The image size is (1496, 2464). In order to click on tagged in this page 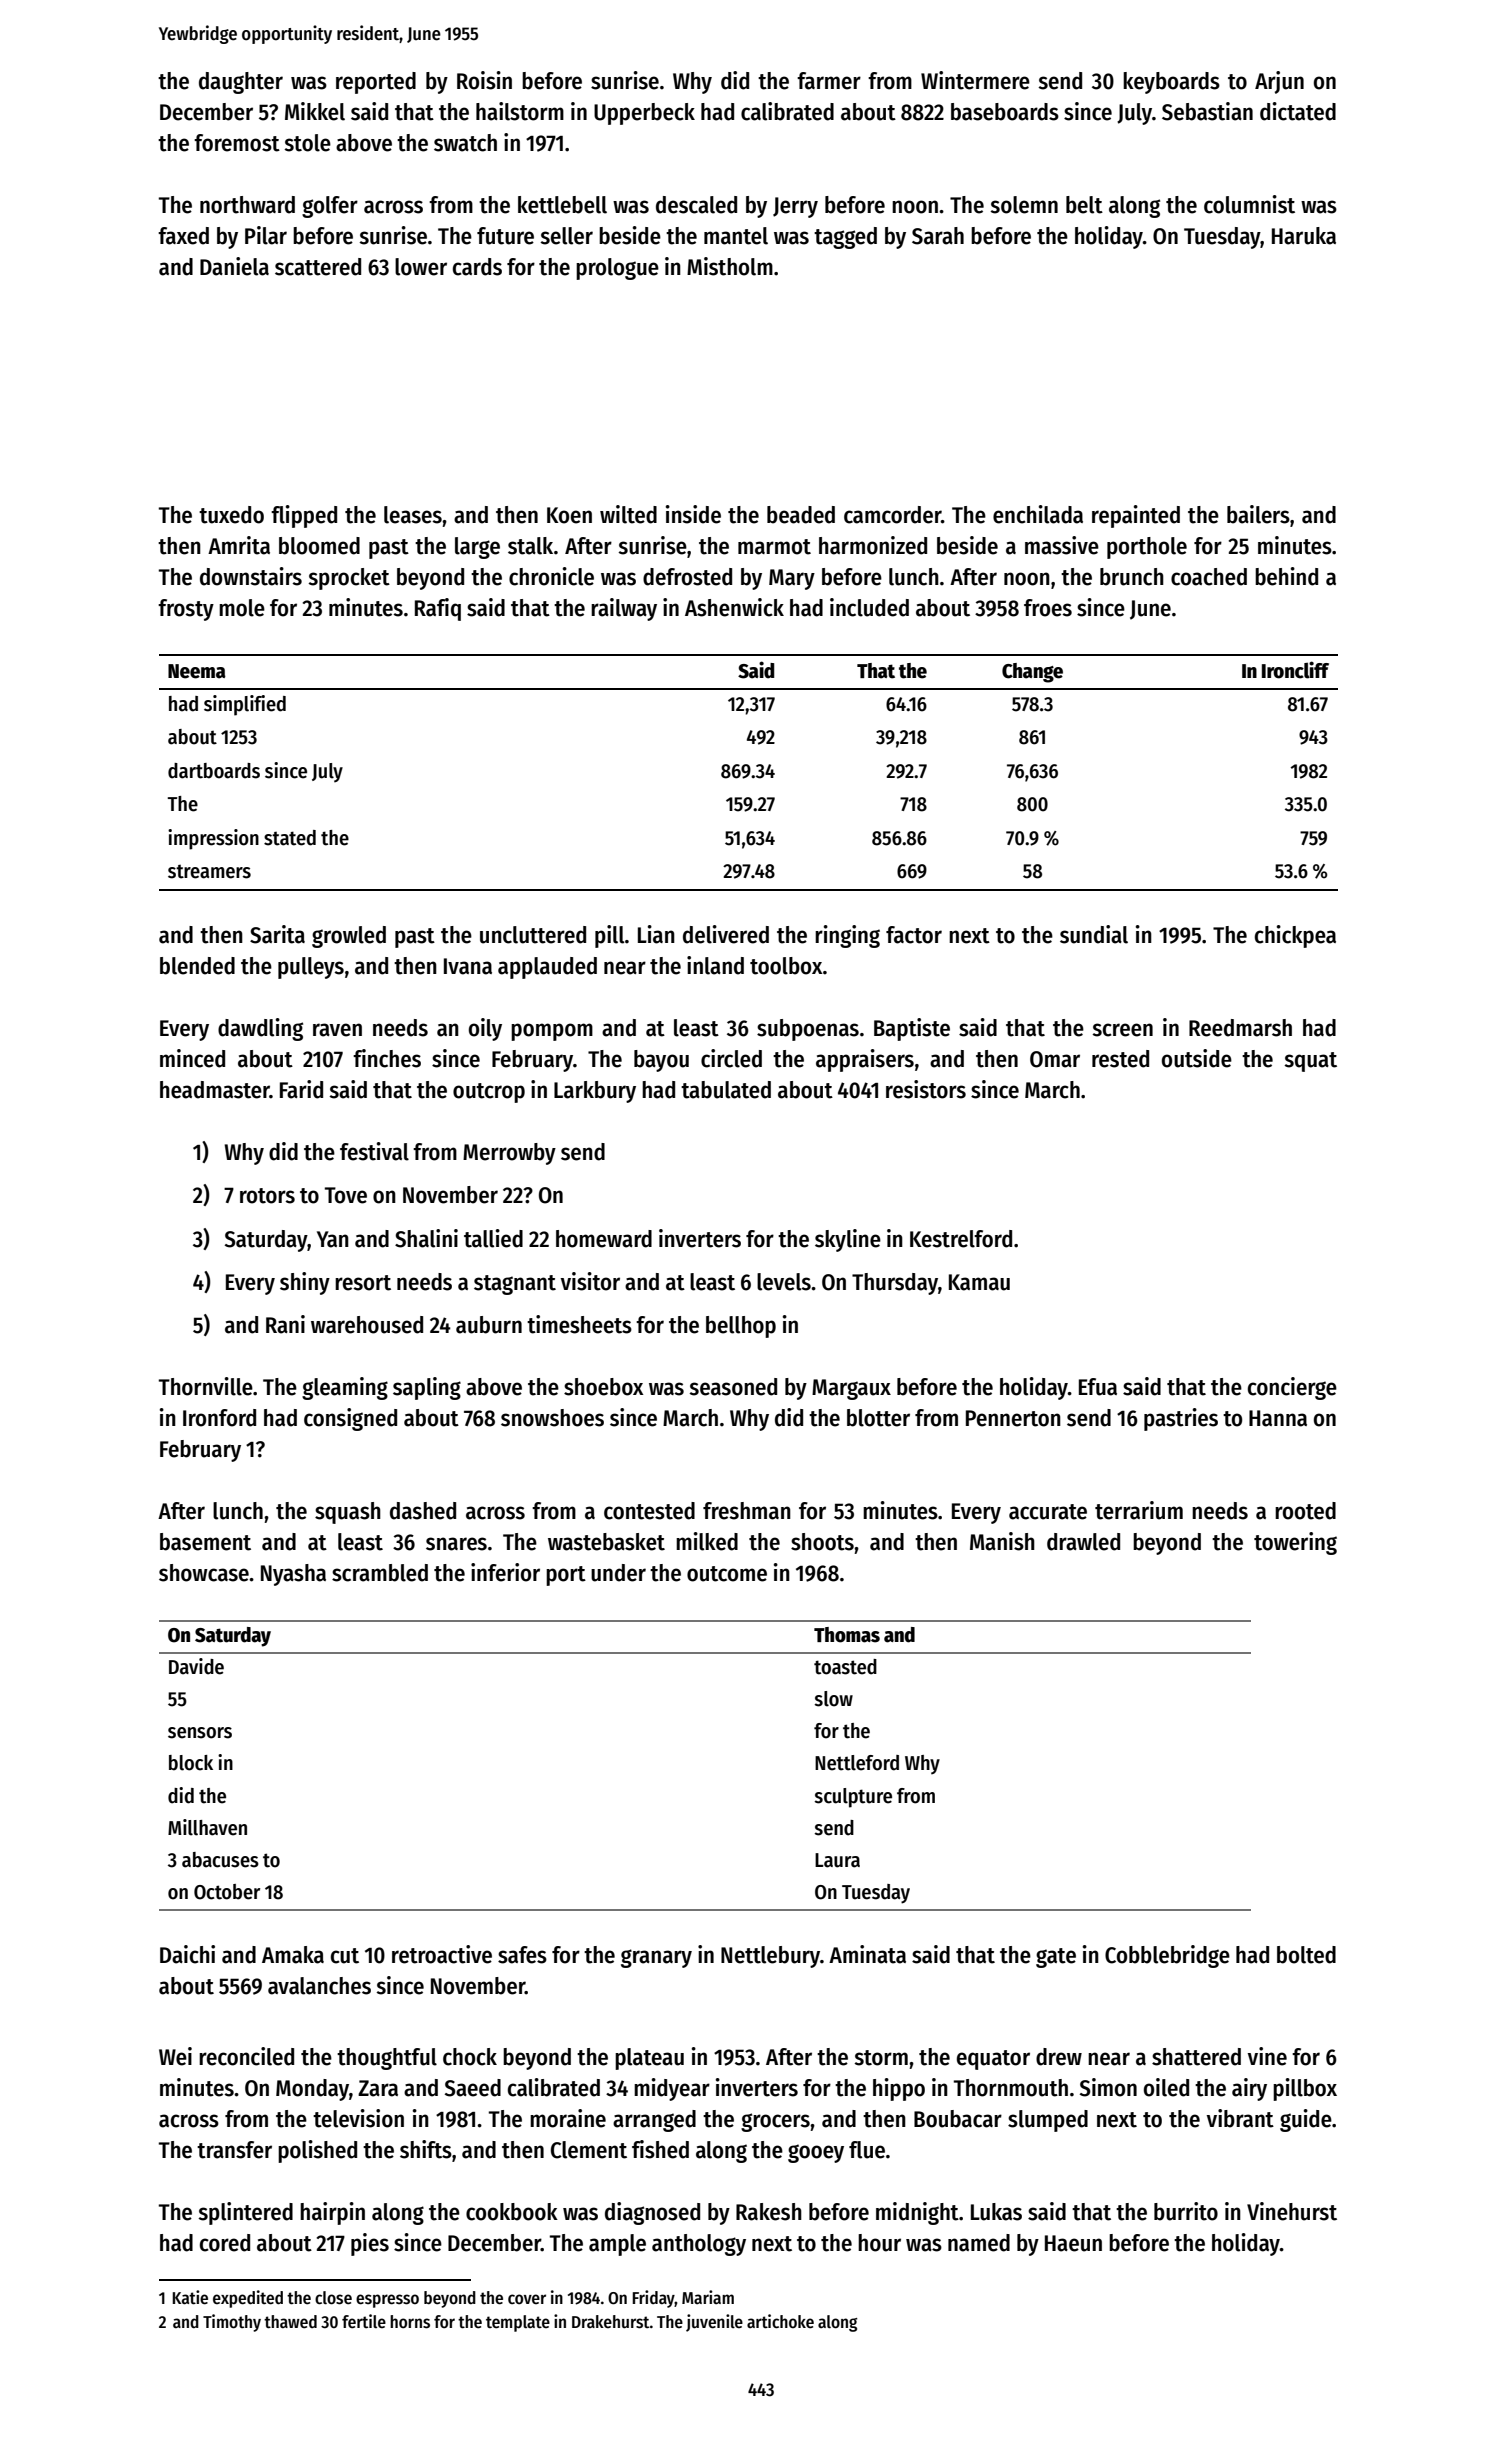, I will do `click(845, 238)`.
